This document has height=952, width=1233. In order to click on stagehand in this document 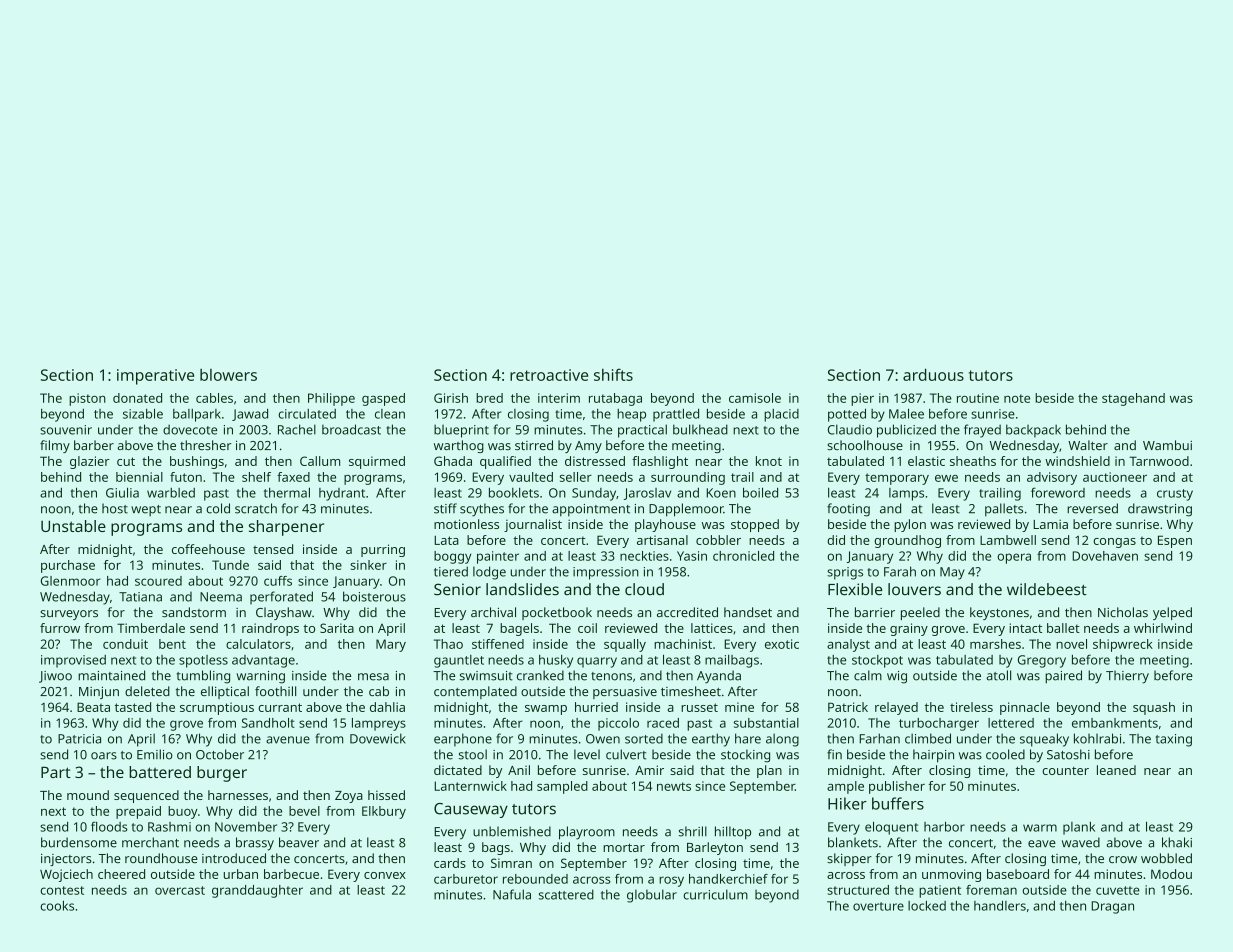, I will do `click(1133, 399)`.
